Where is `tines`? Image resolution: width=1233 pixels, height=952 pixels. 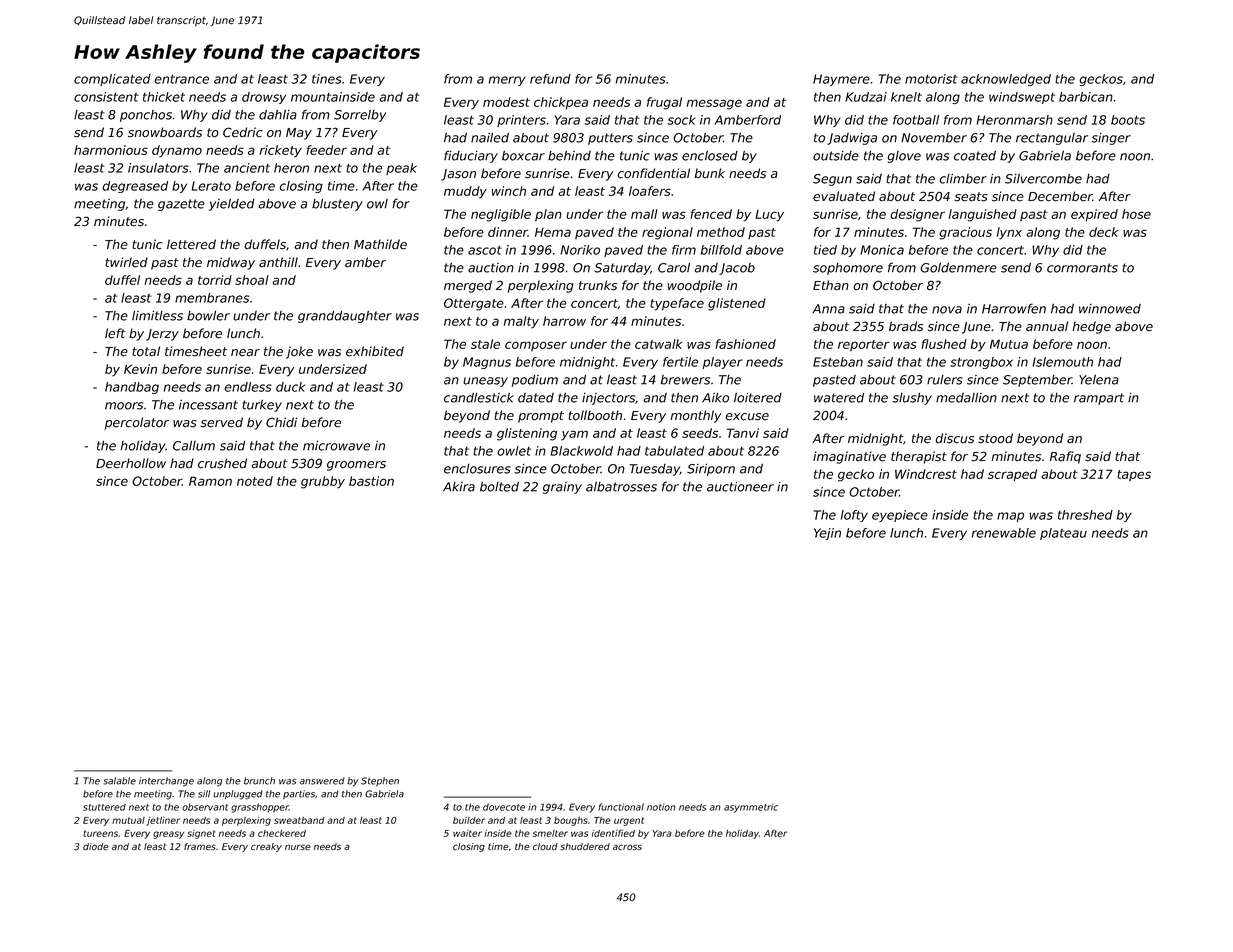
tines is located at coordinates (327, 79).
